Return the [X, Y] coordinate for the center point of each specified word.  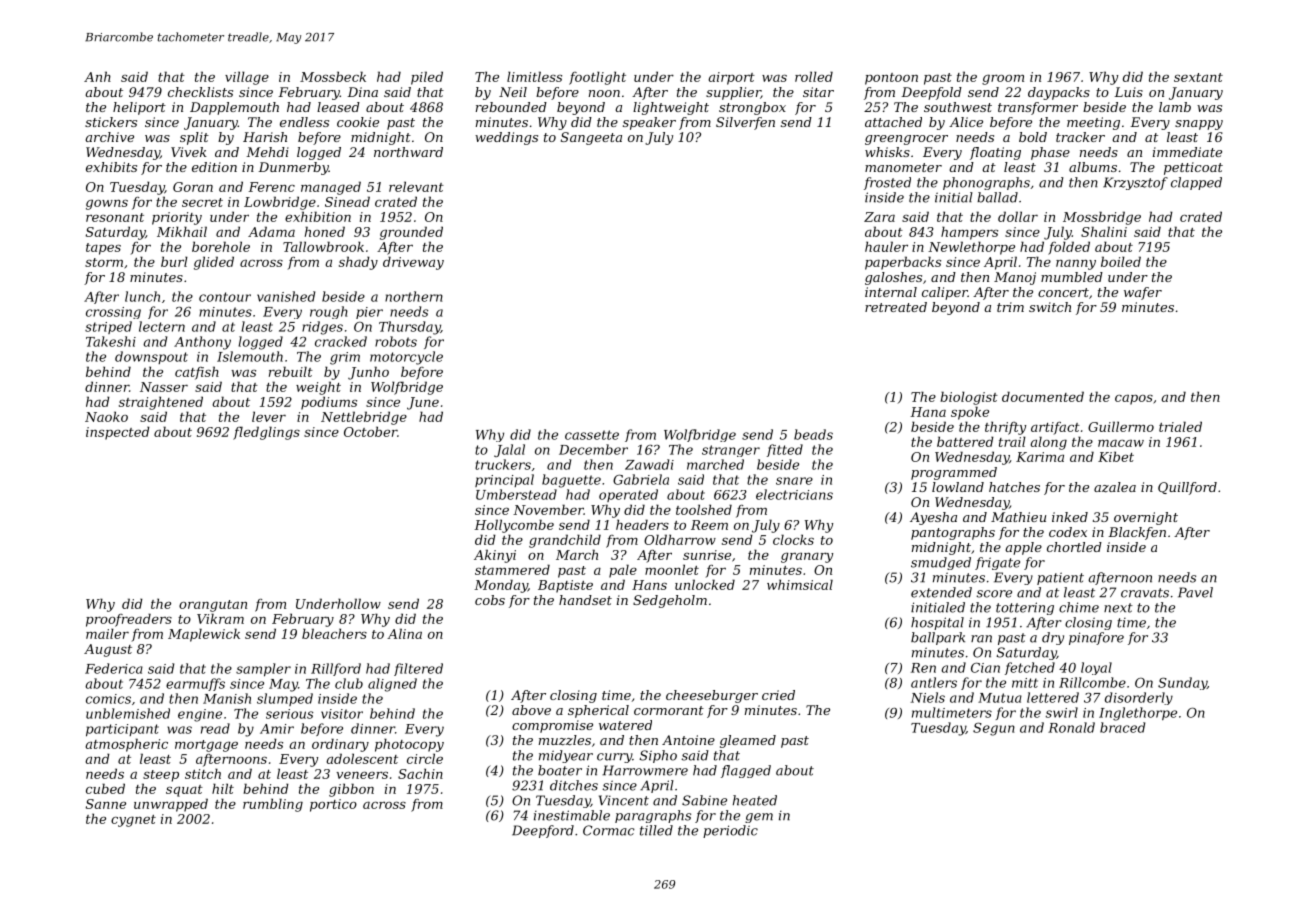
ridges [322, 328]
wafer [1143, 293]
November [548, 509]
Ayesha [933, 518]
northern [414, 296]
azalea [1115, 487]
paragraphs [653, 816]
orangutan [213, 606]
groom [1003, 79]
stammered [512, 569]
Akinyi [495, 556]
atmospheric [126, 745]
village [247, 78]
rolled [814, 76]
